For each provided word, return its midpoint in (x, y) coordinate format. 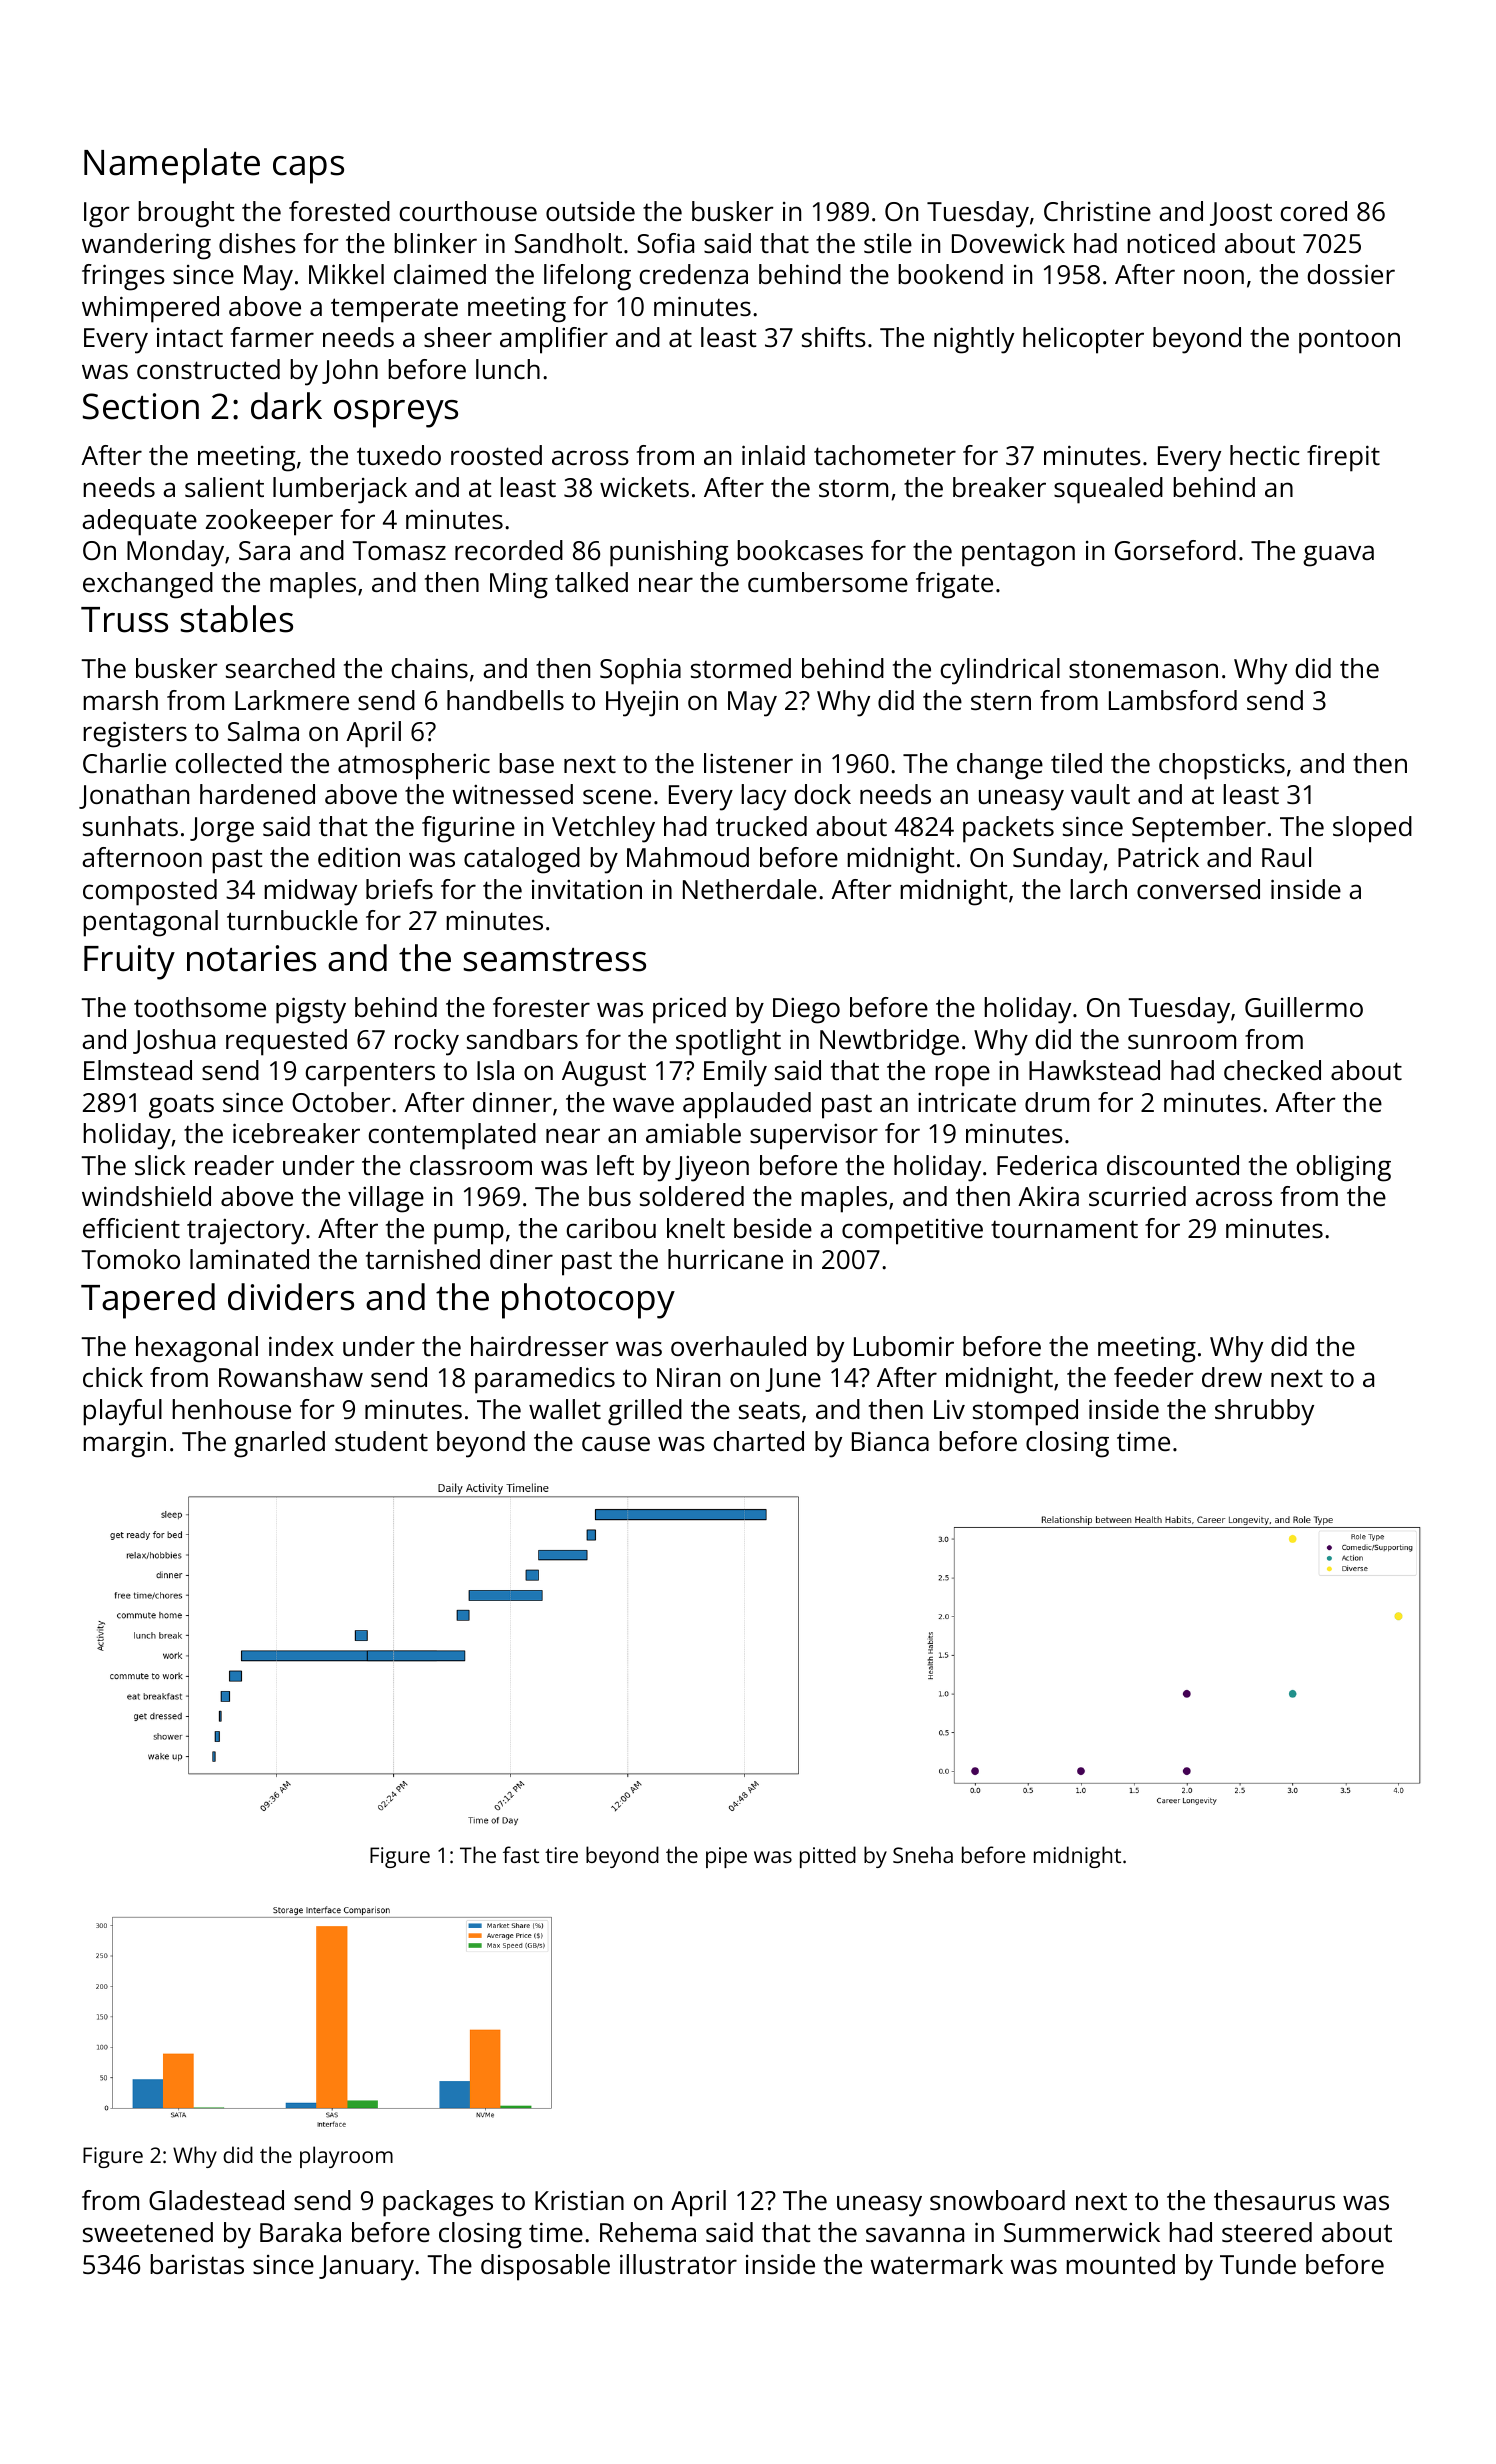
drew (1232, 1377)
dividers (291, 1297)
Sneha (923, 1854)
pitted (828, 1857)
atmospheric (414, 766)
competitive (912, 1232)
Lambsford (1173, 700)
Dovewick (1008, 243)
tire (561, 1855)
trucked (761, 826)
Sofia (665, 243)
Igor (107, 215)
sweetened (148, 2232)
